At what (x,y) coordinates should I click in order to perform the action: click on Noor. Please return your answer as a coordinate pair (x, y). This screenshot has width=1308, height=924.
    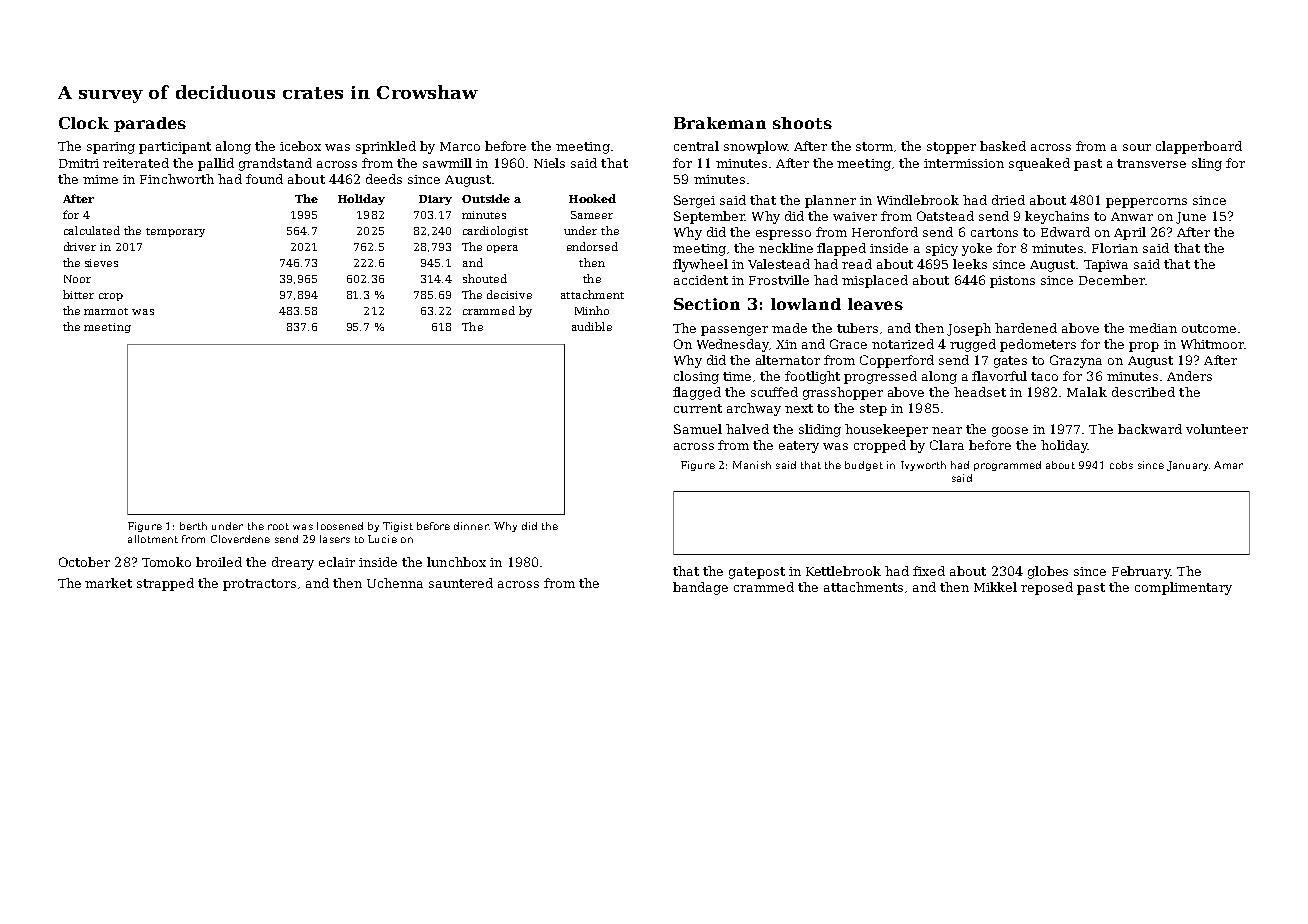
    Looking at the image, I should click on (77, 279).
